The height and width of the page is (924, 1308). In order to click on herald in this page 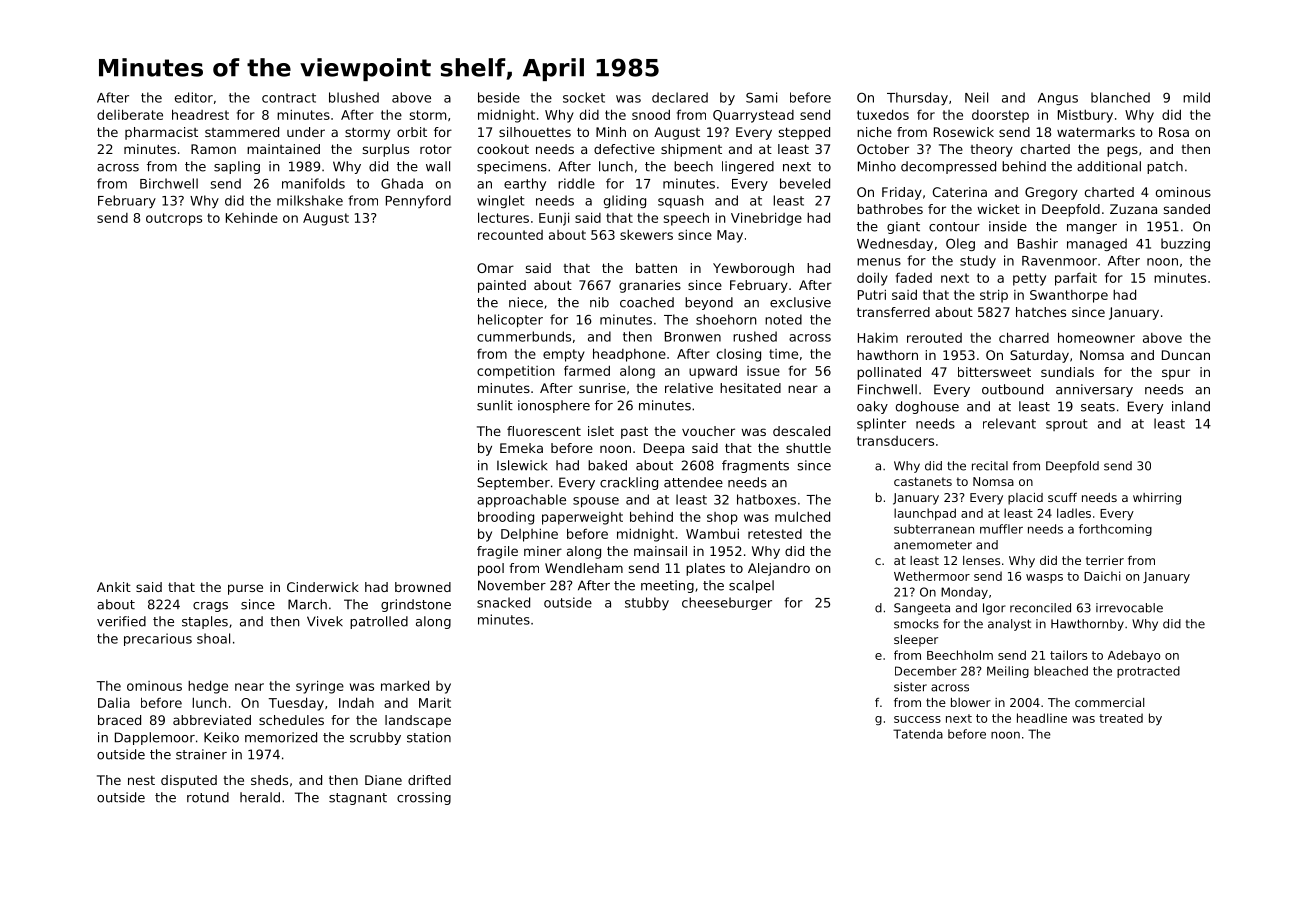, I will do `click(260, 797)`.
